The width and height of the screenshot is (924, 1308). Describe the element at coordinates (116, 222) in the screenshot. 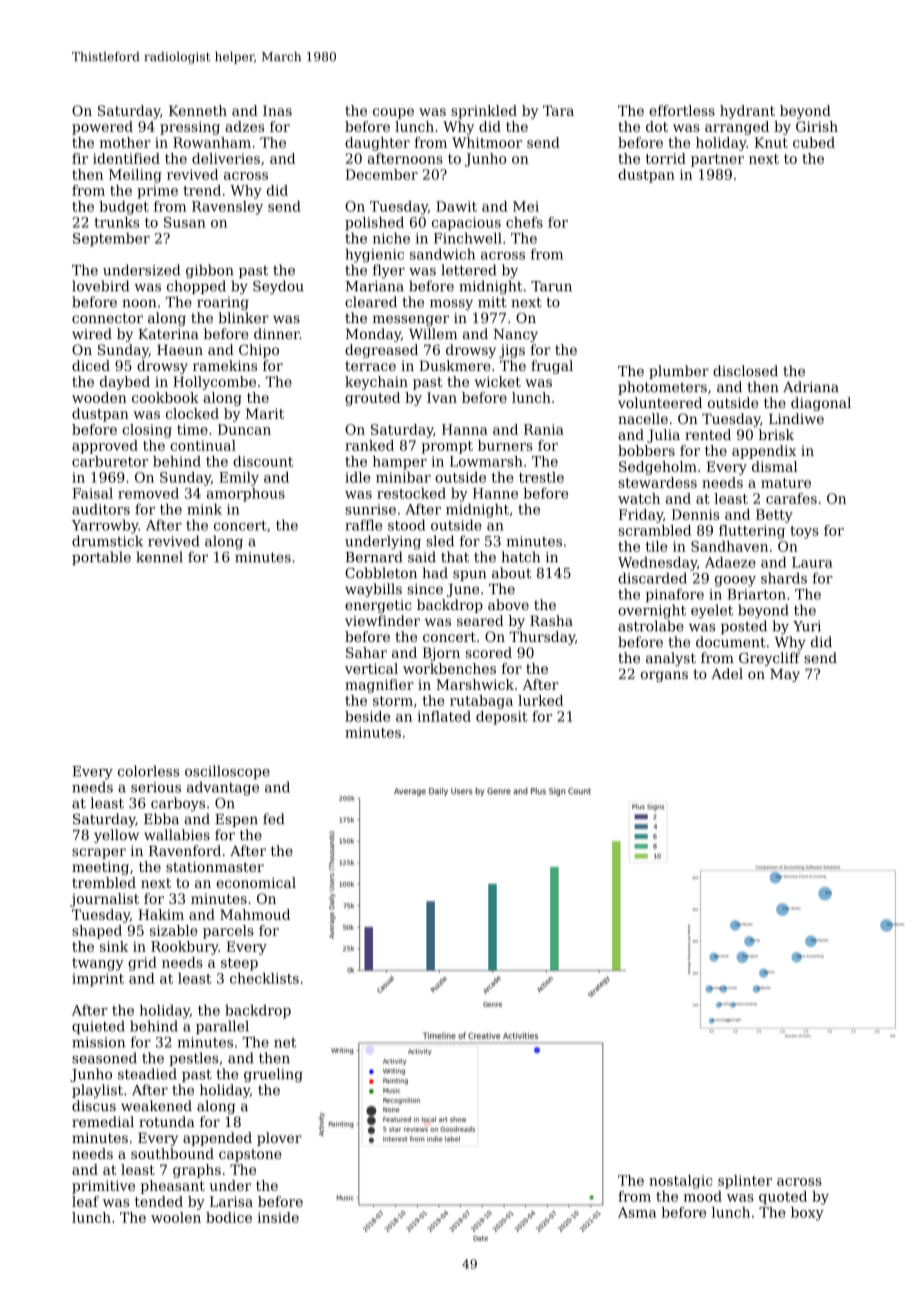

I see `trunks` at that location.
